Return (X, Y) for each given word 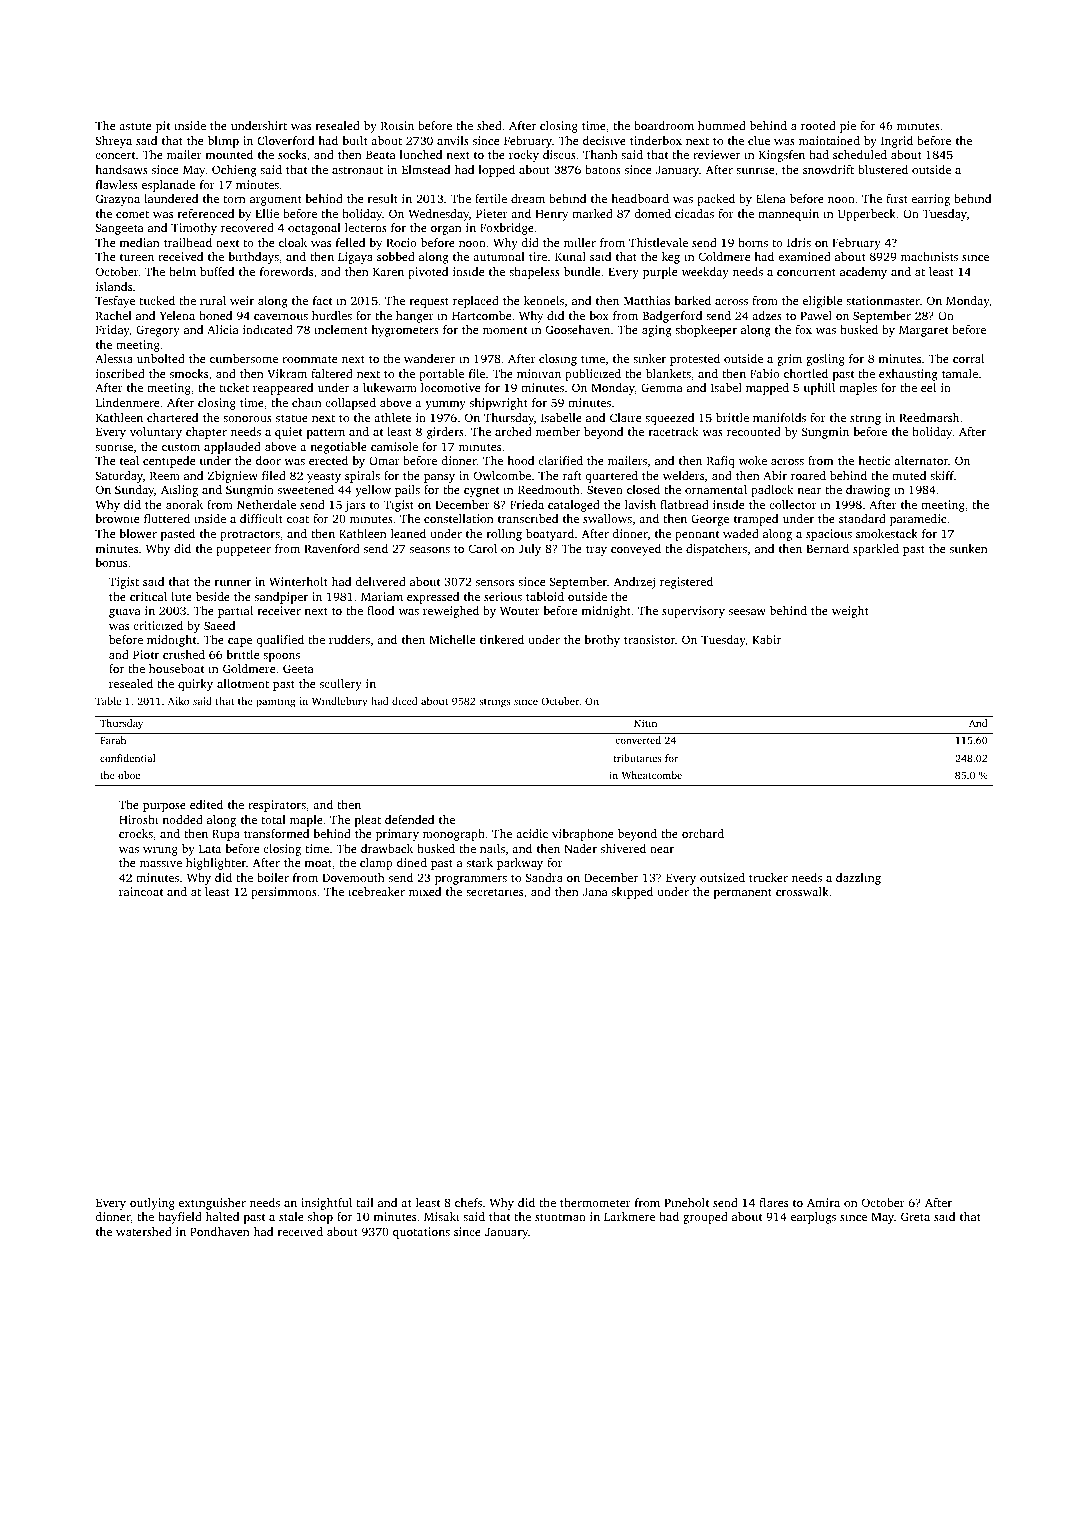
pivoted (428, 273)
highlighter (216, 864)
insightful (326, 1204)
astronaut (357, 170)
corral (968, 358)
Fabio (765, 373)
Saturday (119, 477)
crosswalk (802, 891)
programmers (471, 880)
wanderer (429, 358)
